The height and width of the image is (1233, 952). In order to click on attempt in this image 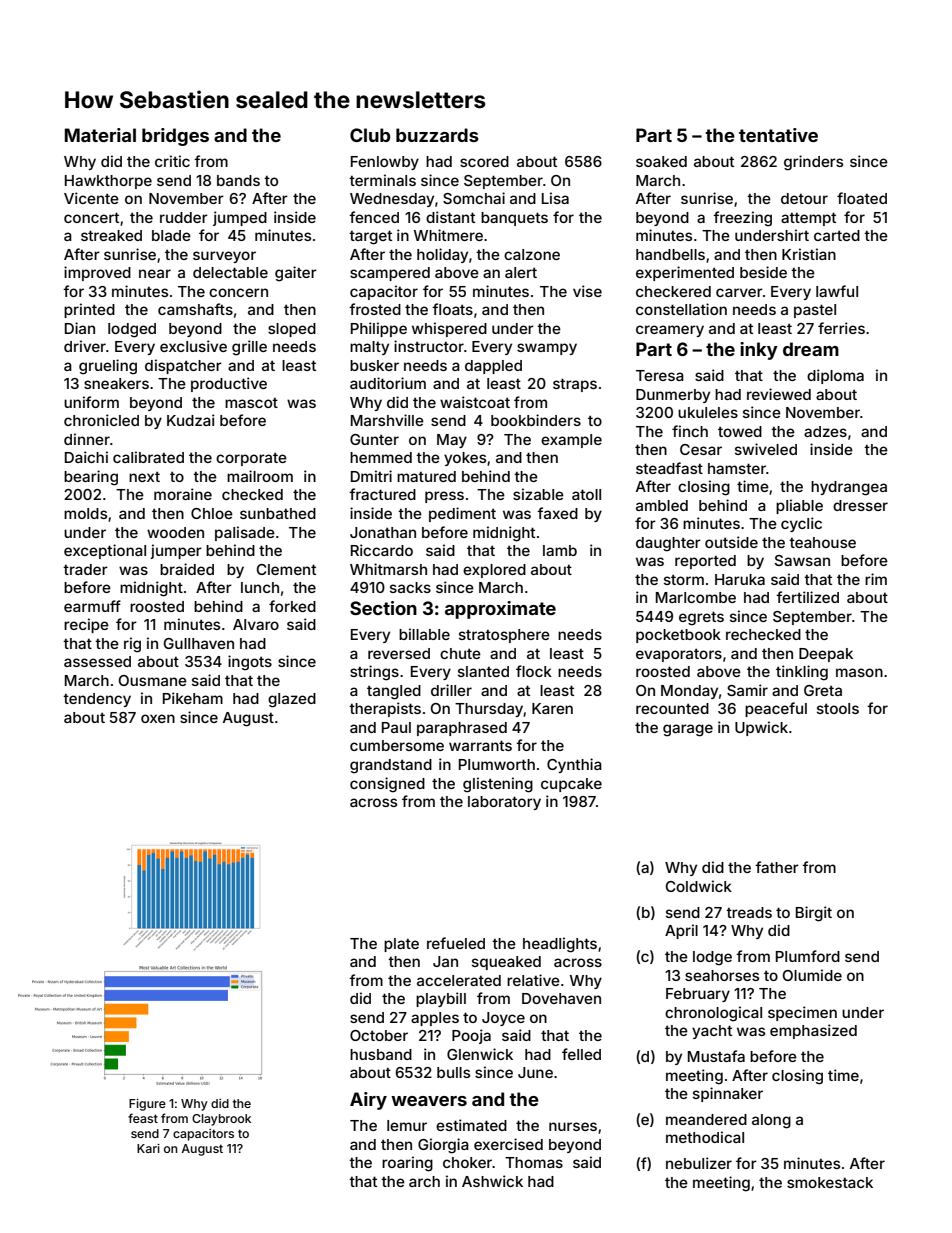, I will do `click(808, 219)`.
